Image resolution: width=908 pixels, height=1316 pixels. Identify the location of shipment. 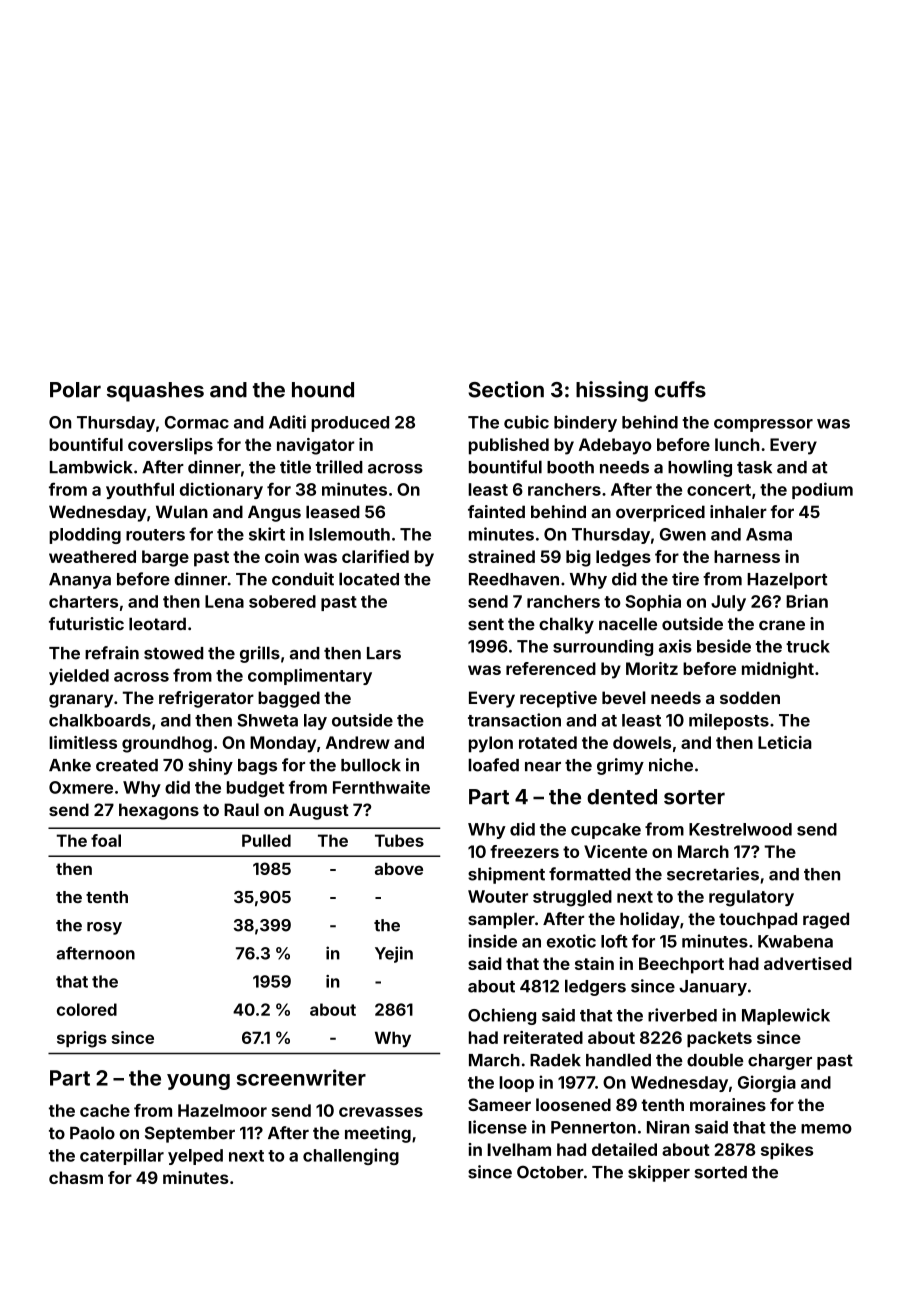
(506, 875).
